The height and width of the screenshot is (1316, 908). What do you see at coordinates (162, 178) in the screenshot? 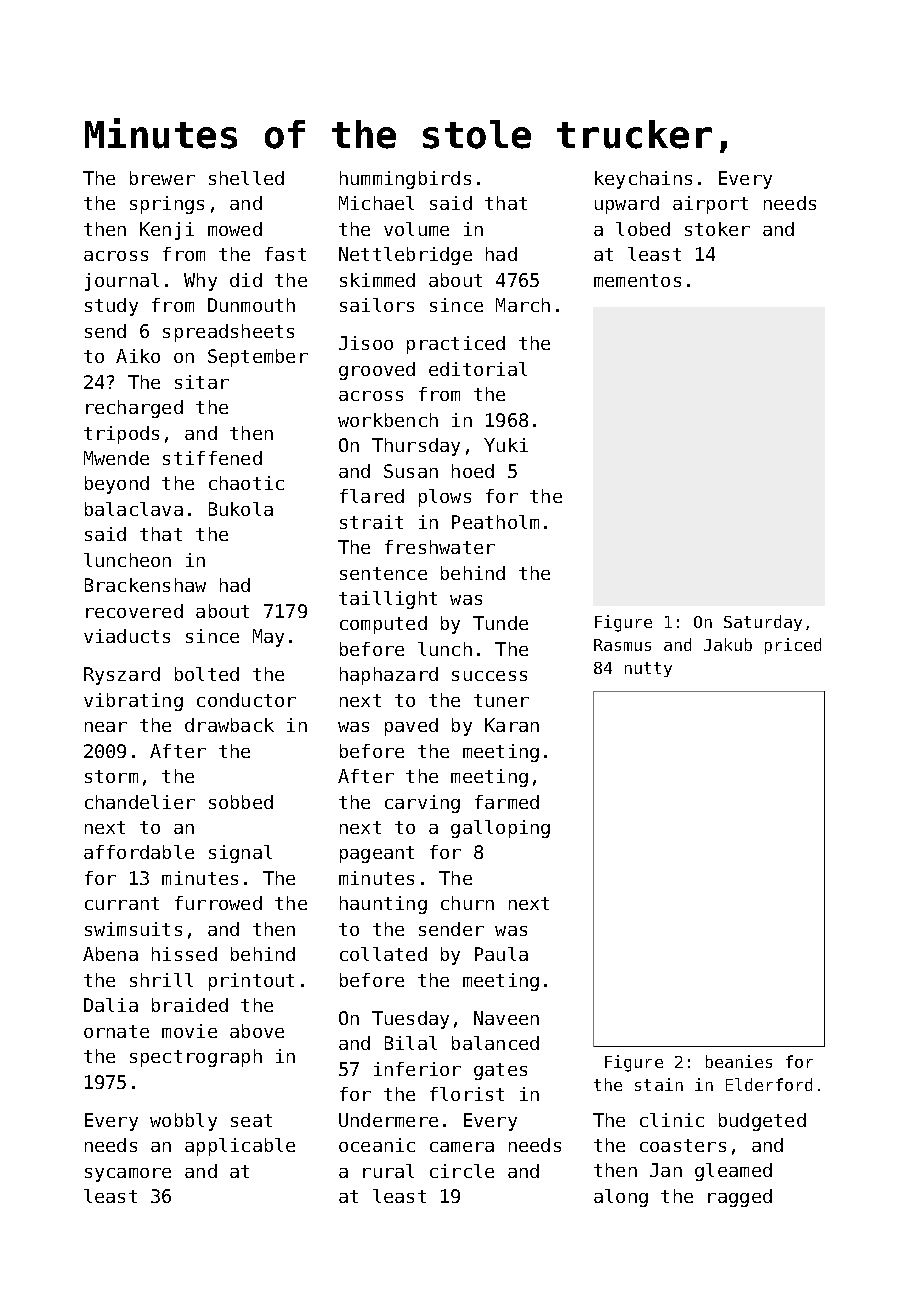
I see `brewer` at bounding box center [162, 178].
